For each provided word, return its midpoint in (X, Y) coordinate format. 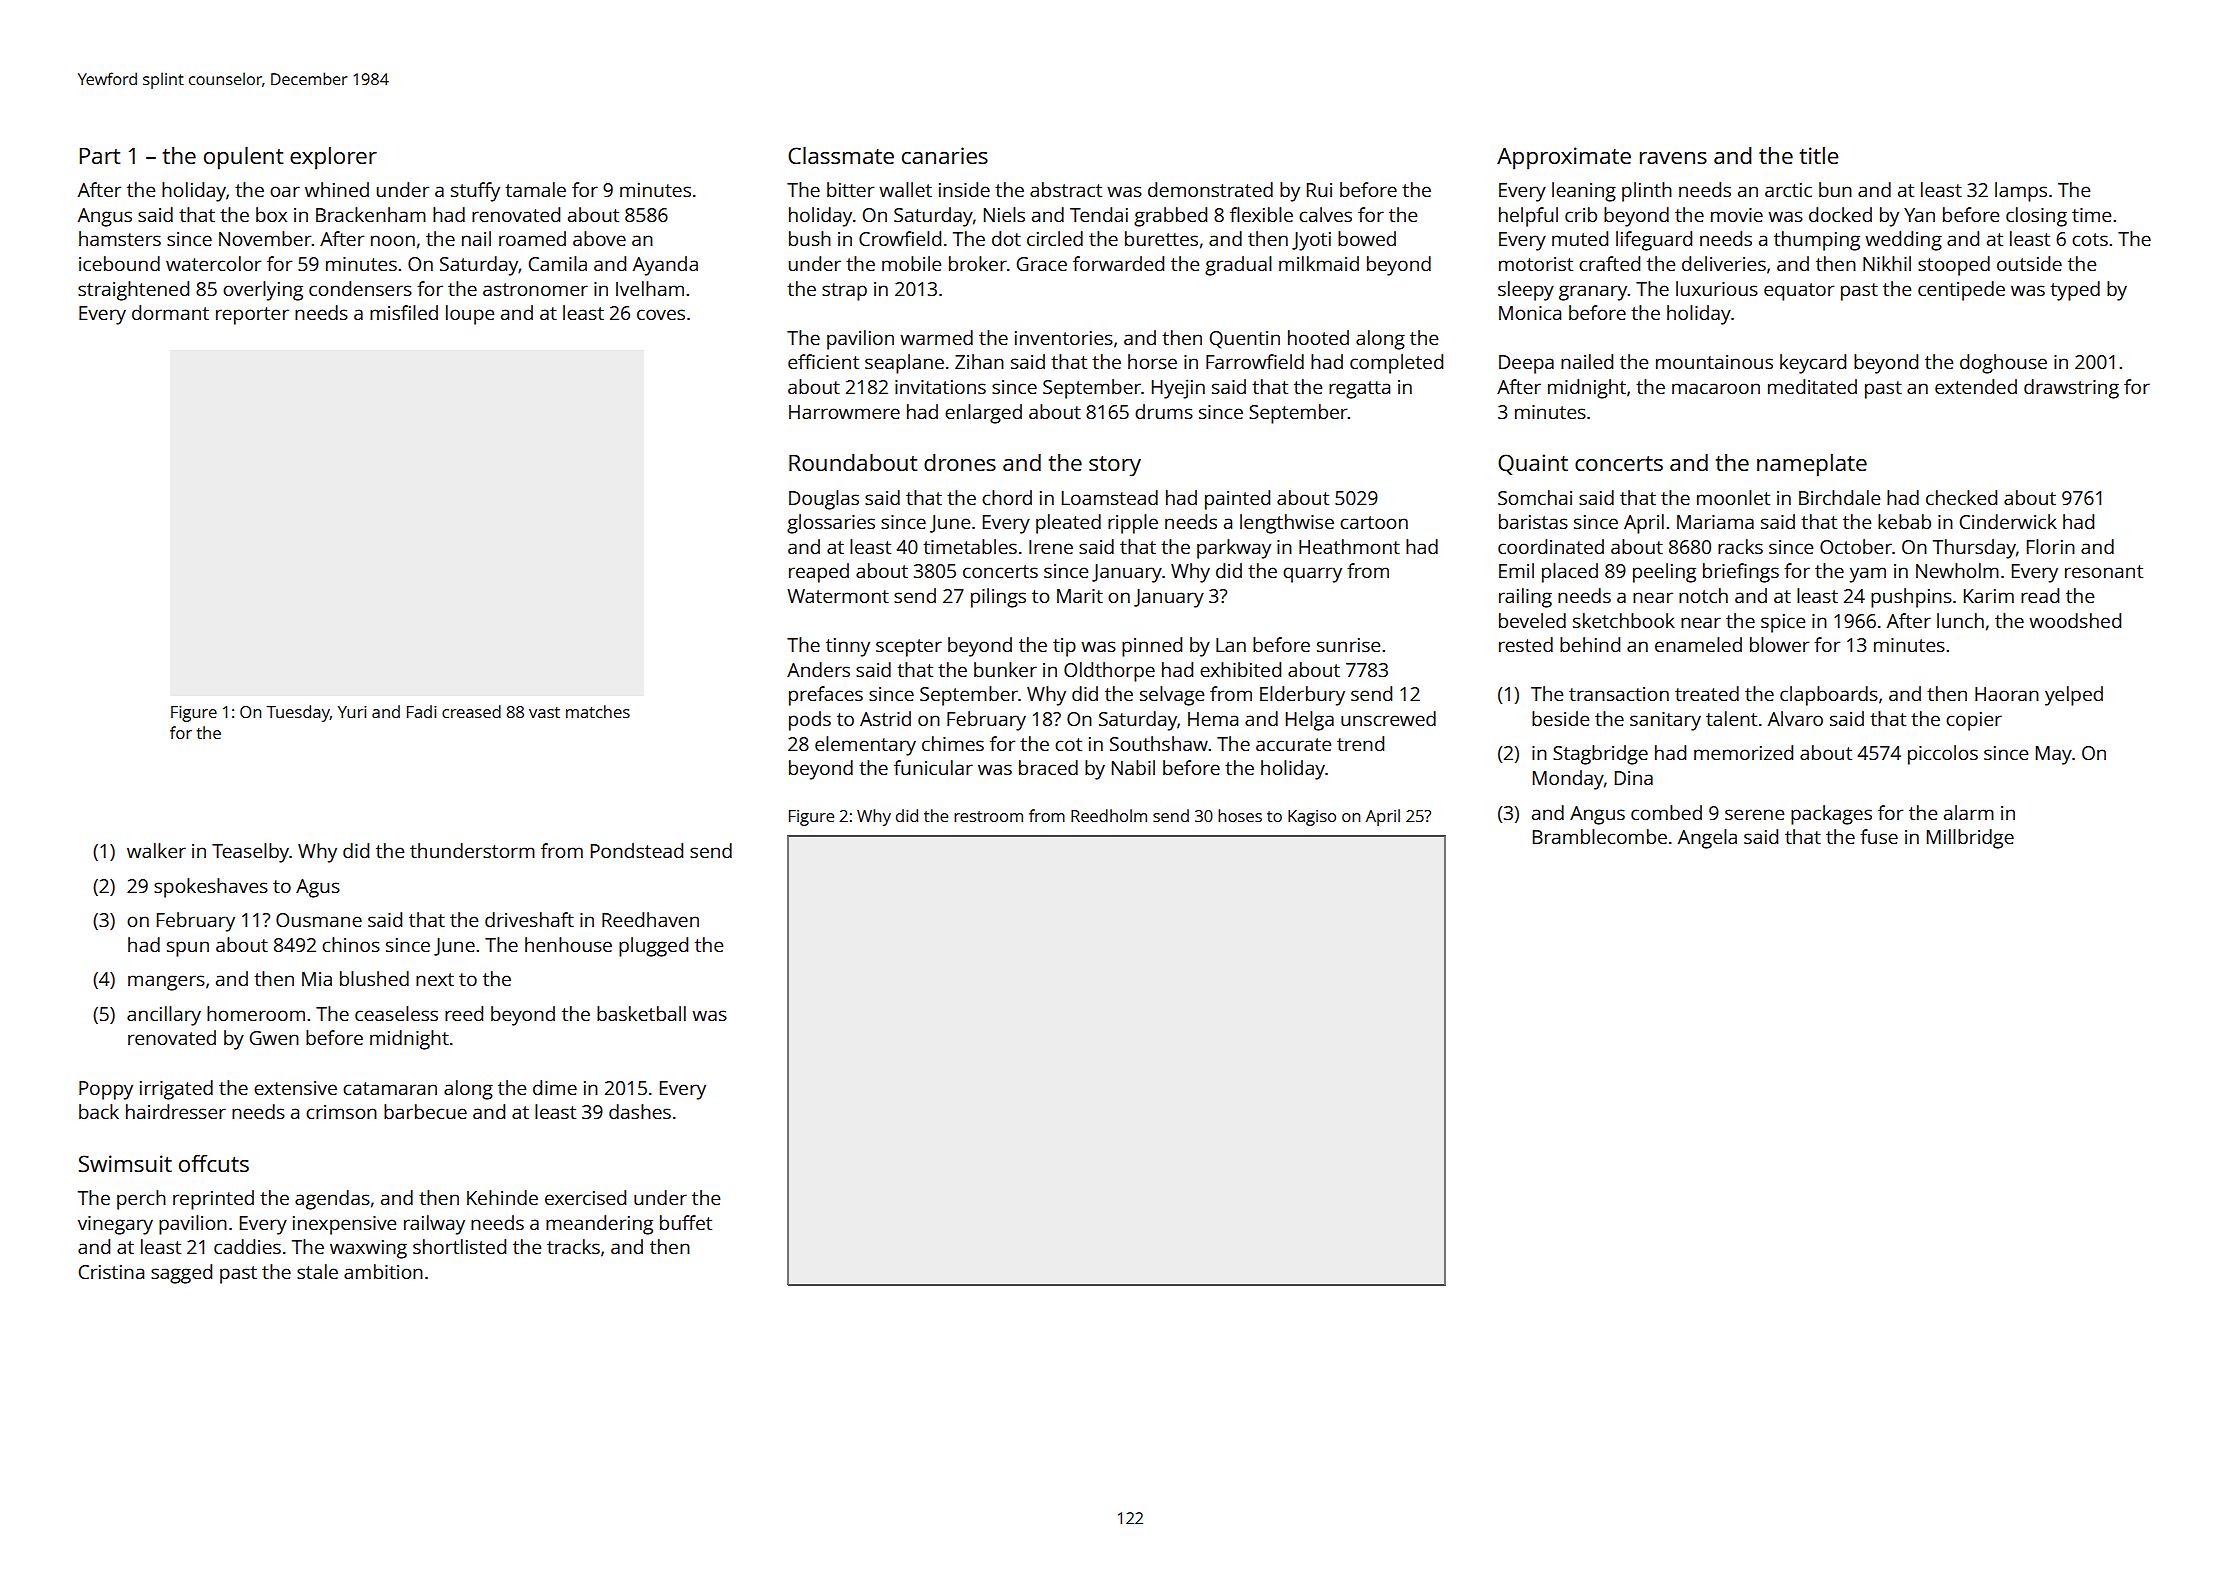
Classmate (841, 155)
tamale (535, 189)
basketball (641, 1013)
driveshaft (529, 919)
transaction (1619, 694)
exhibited (1240, 669)
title (1819, 155)
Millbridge (1970, 839)
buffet (686, 1222)
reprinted (213, 1200)
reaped (819, 573)
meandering (599, 1225)
